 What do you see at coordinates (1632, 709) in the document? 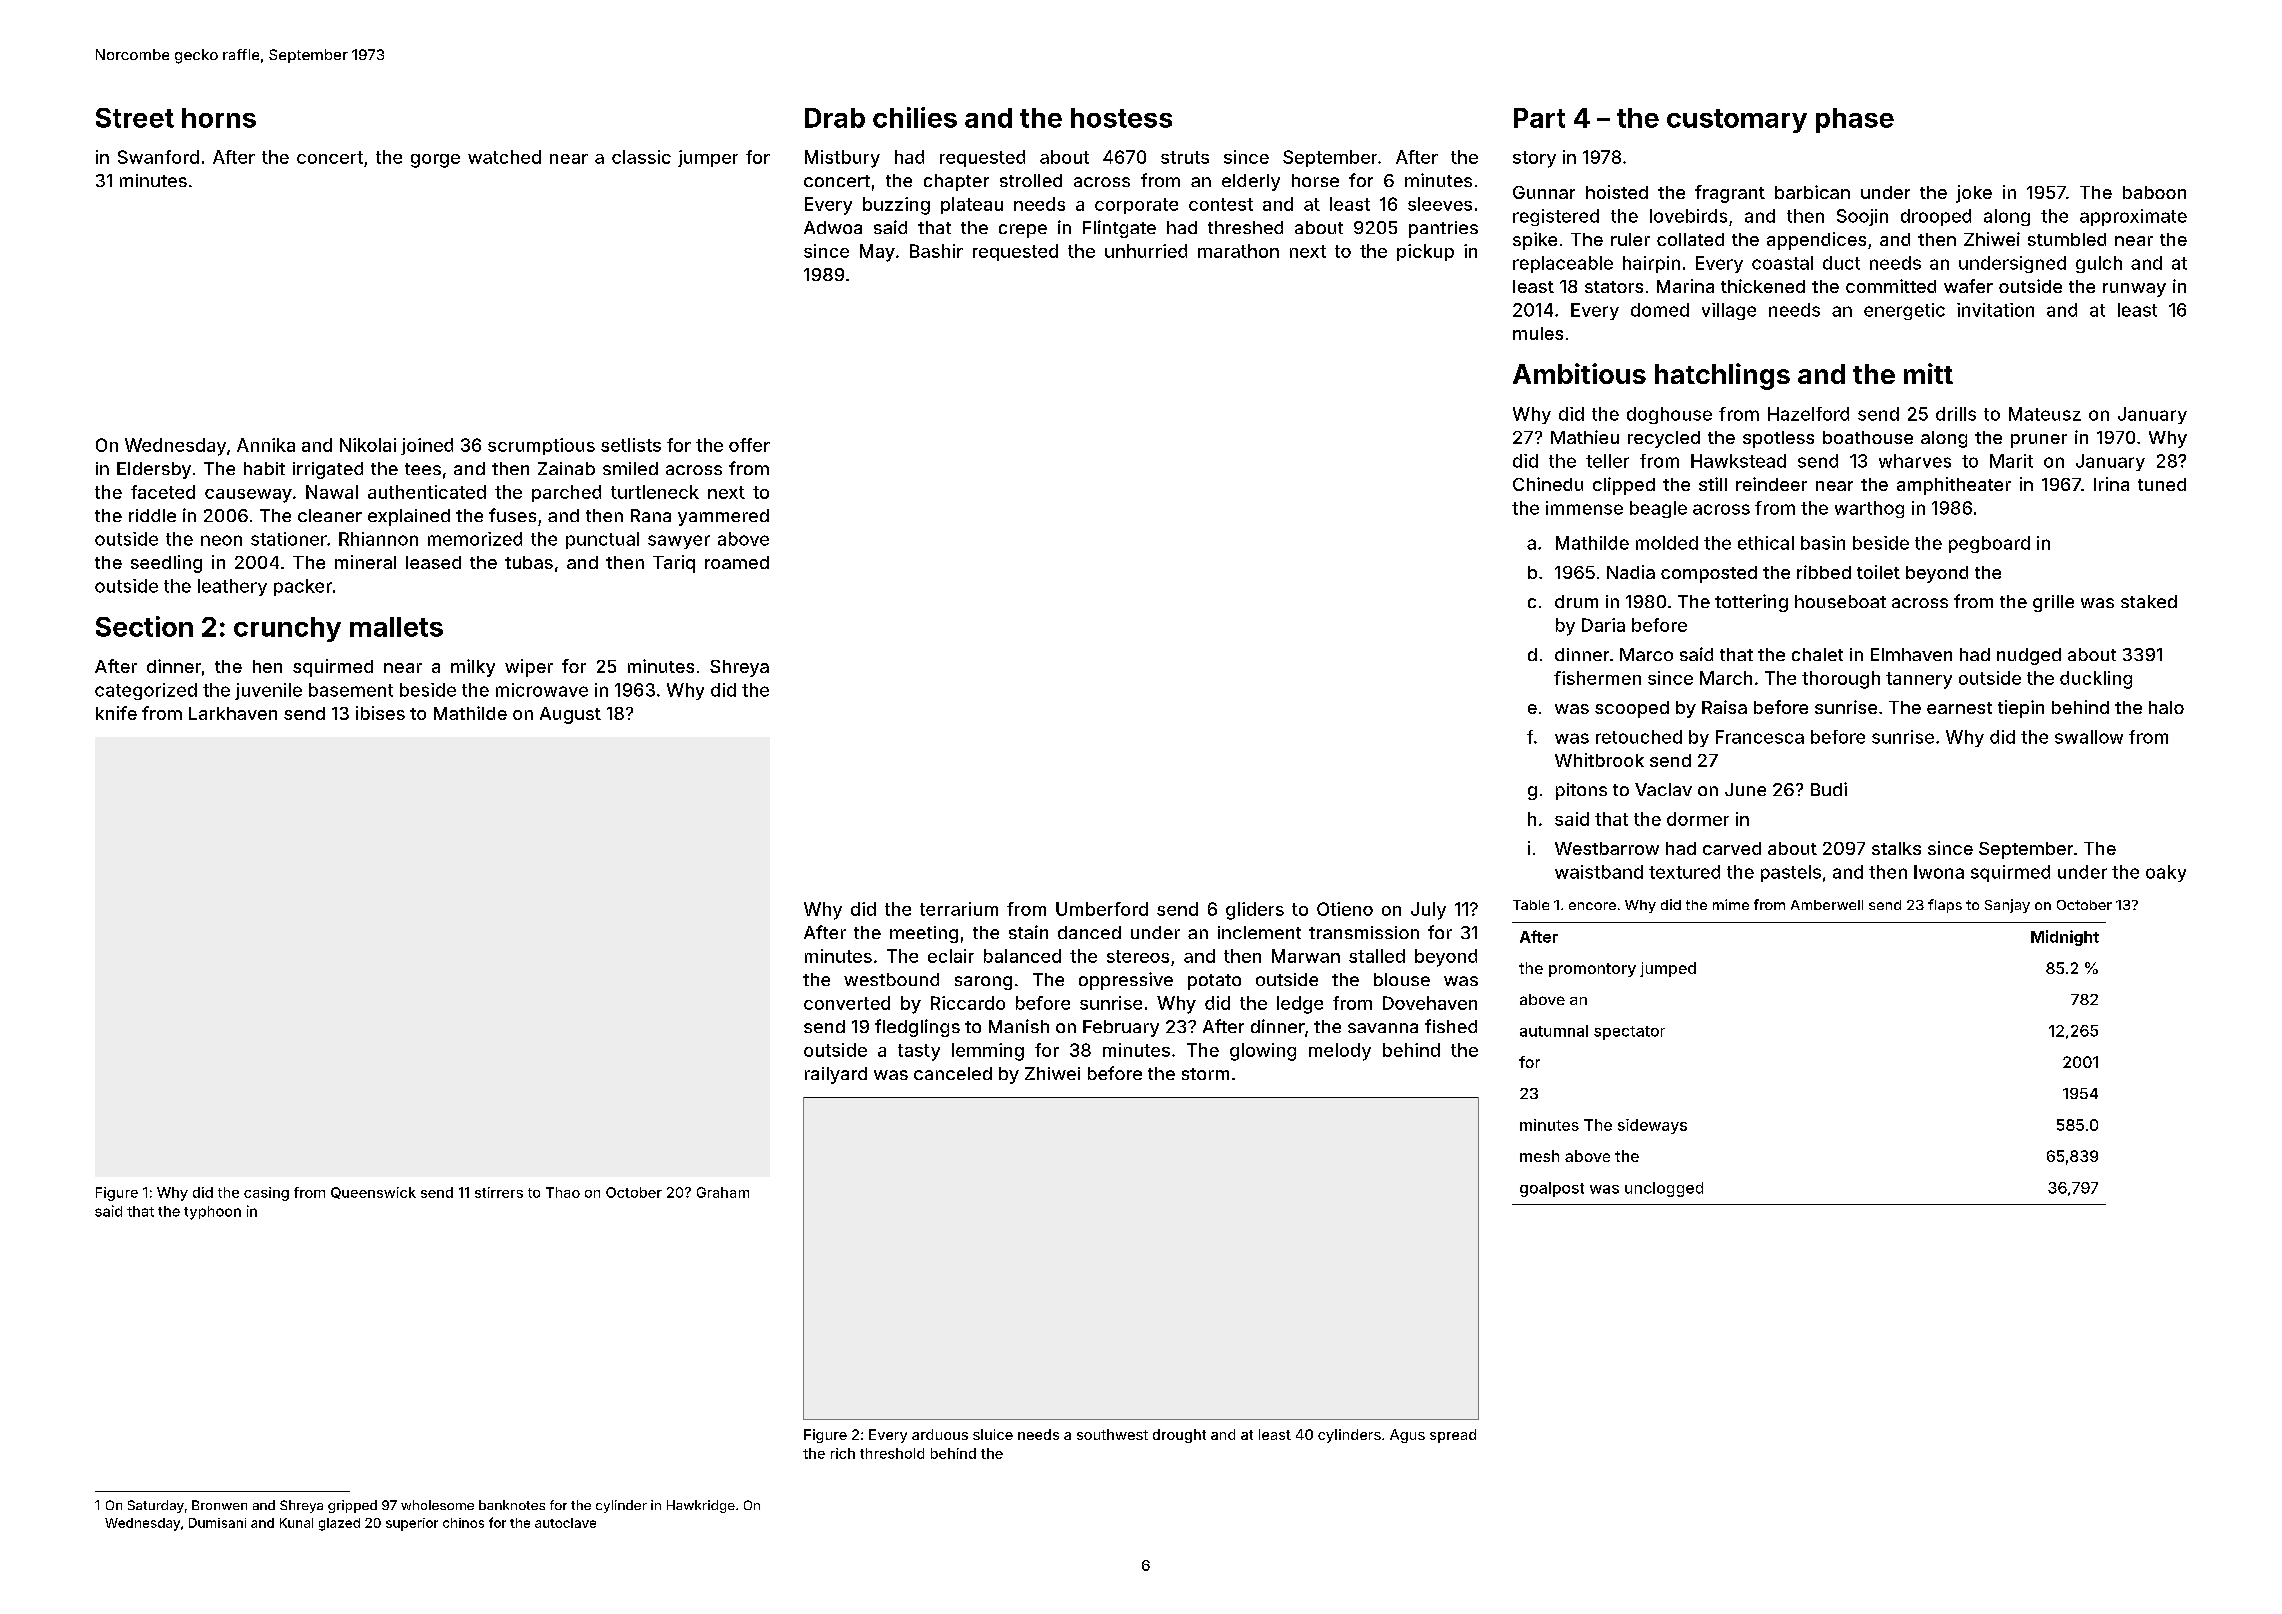
I see `scooped` at bounding box center [1632, 709].
